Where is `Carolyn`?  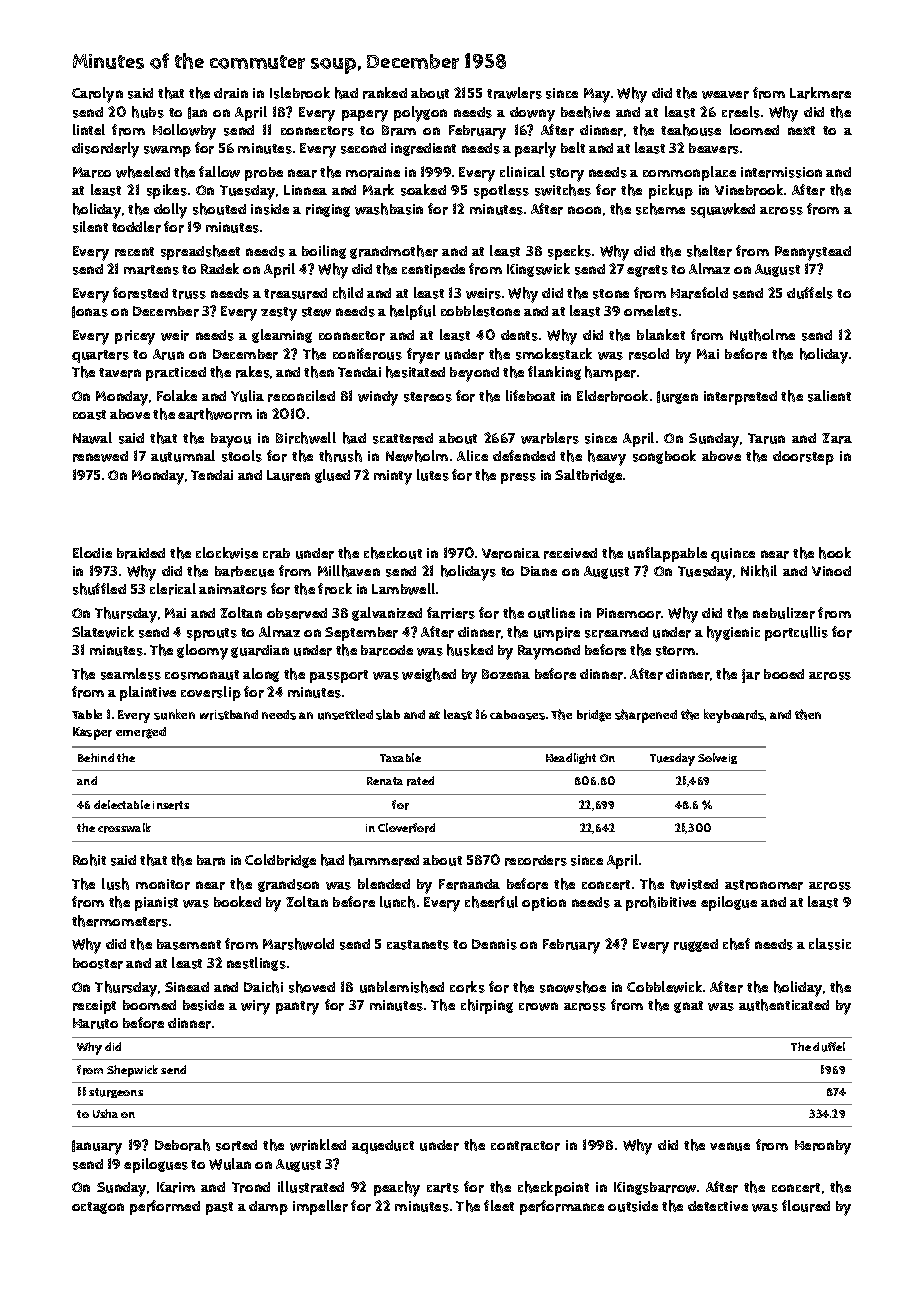
Carolyn is located at coordinates (97, 95).
